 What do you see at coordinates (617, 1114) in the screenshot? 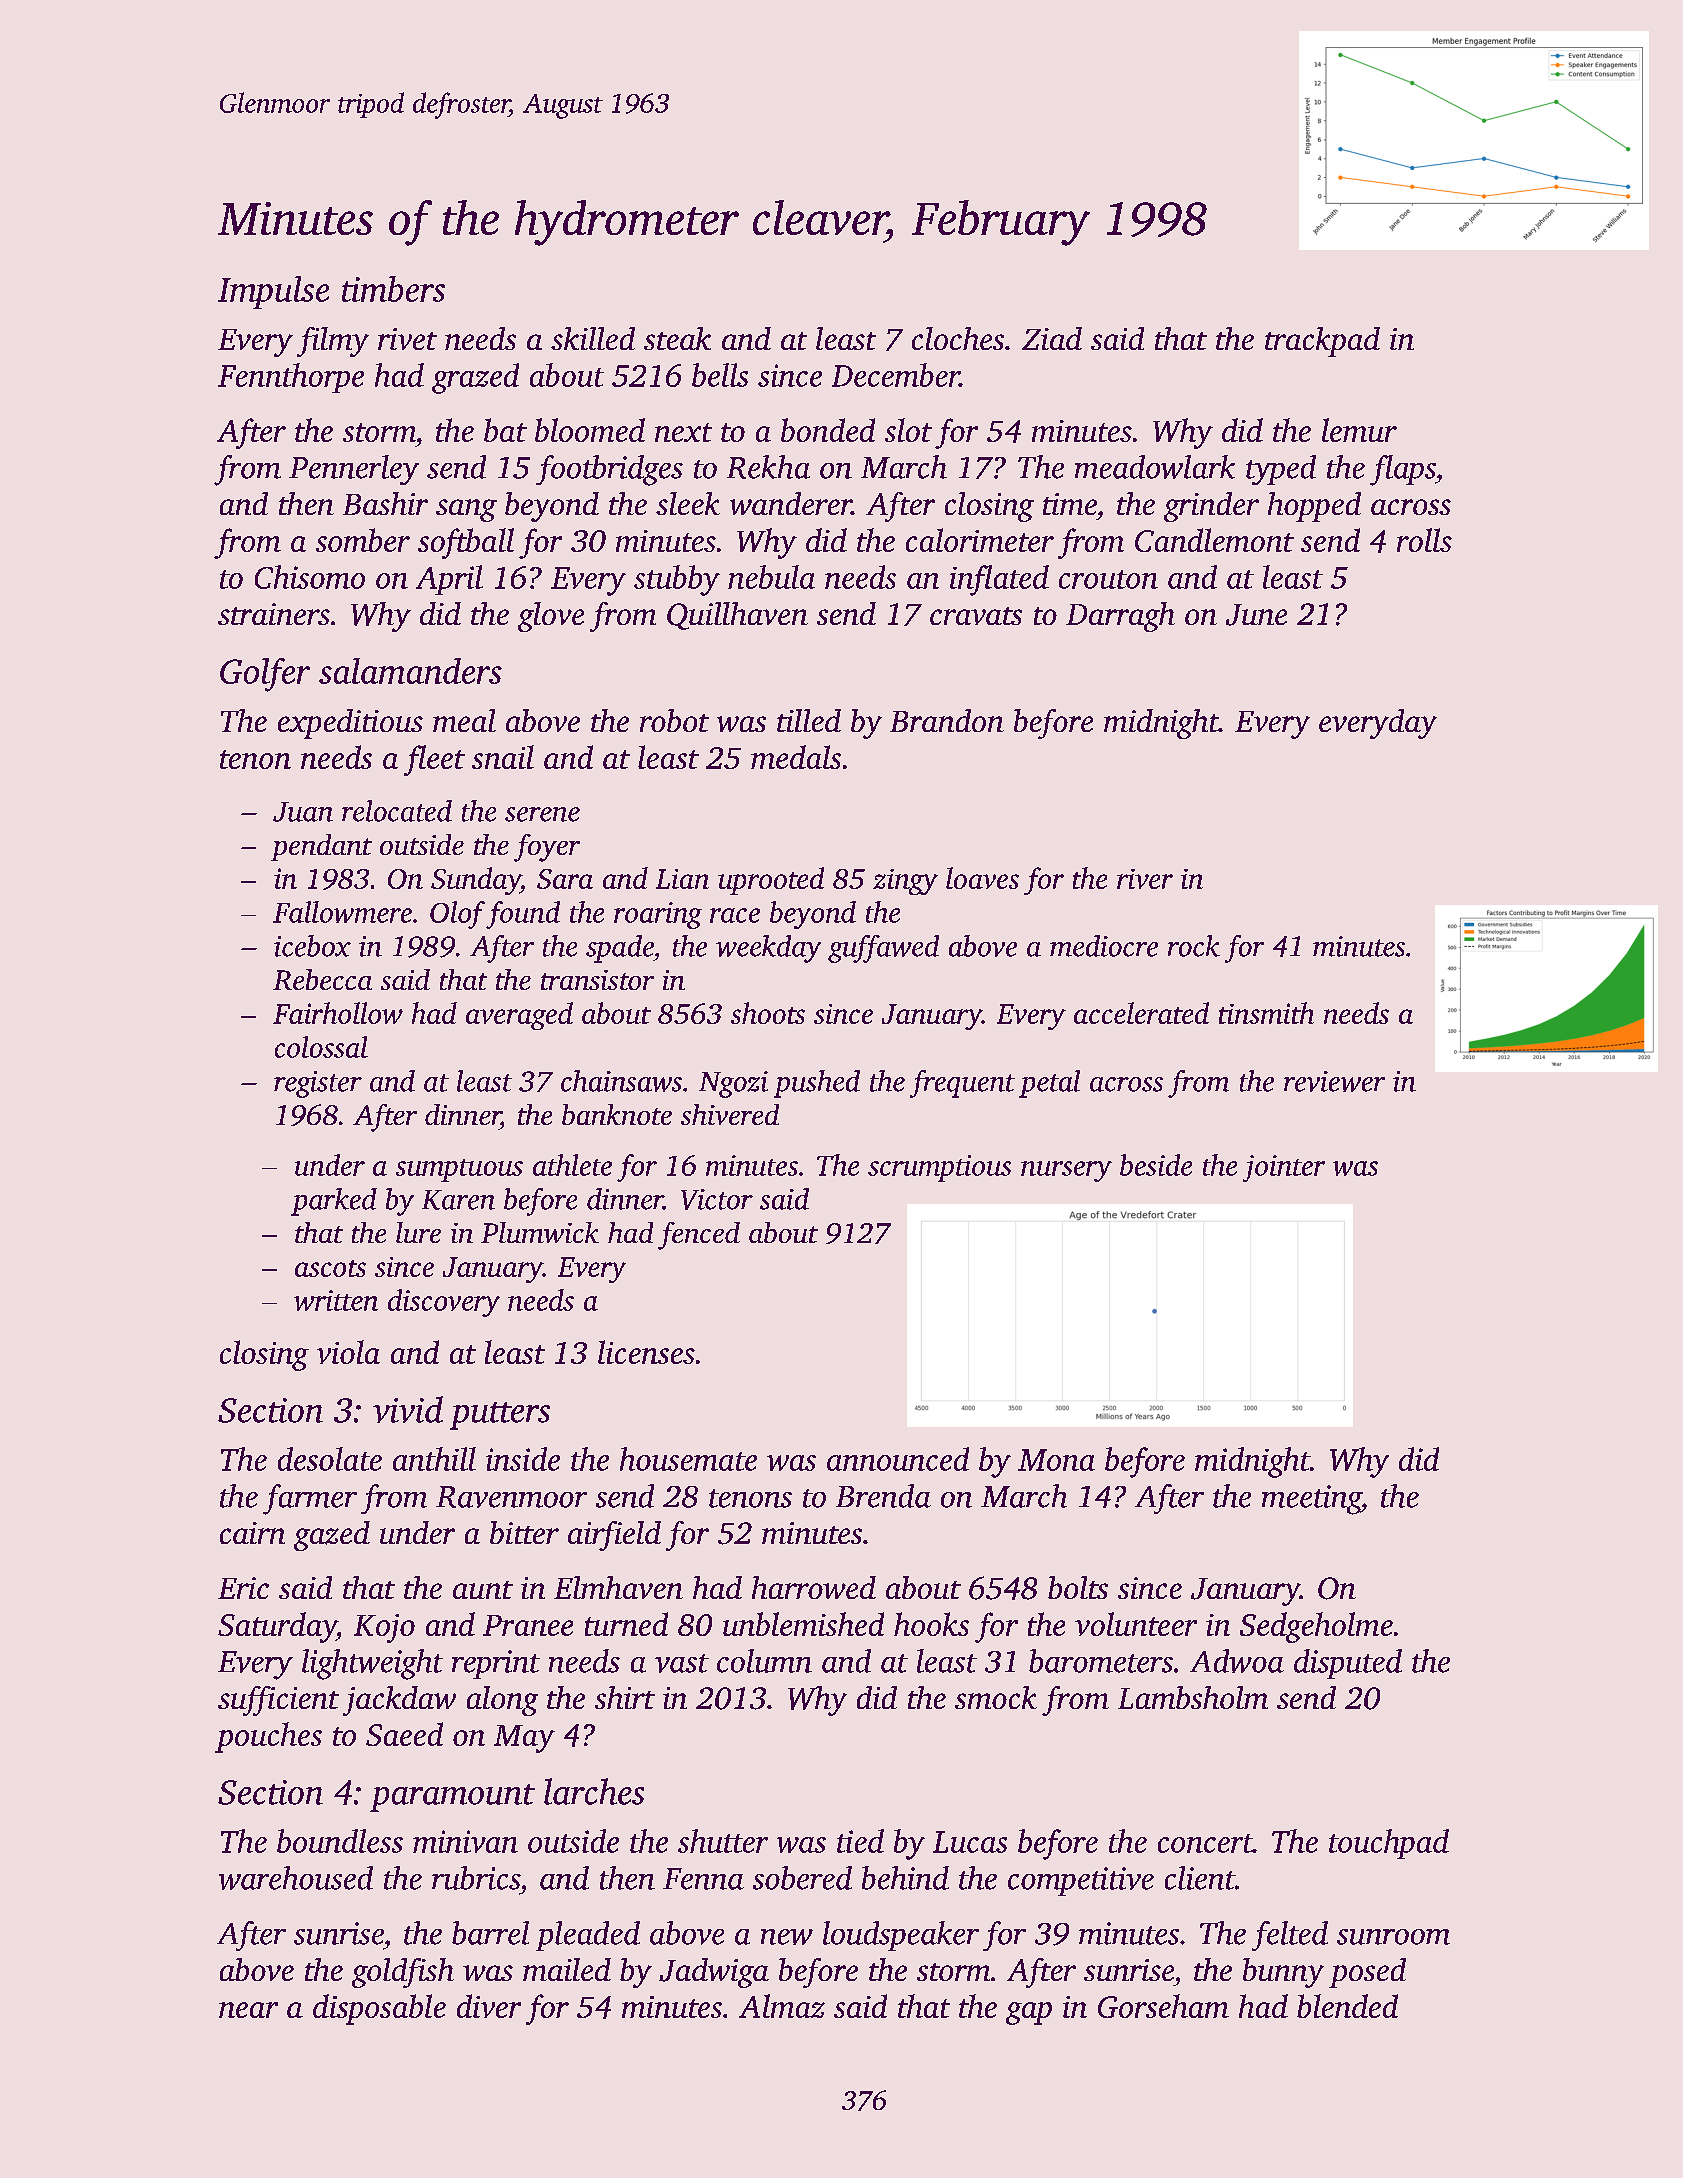
I see `banknote` at bounding box center [617, 1114].
